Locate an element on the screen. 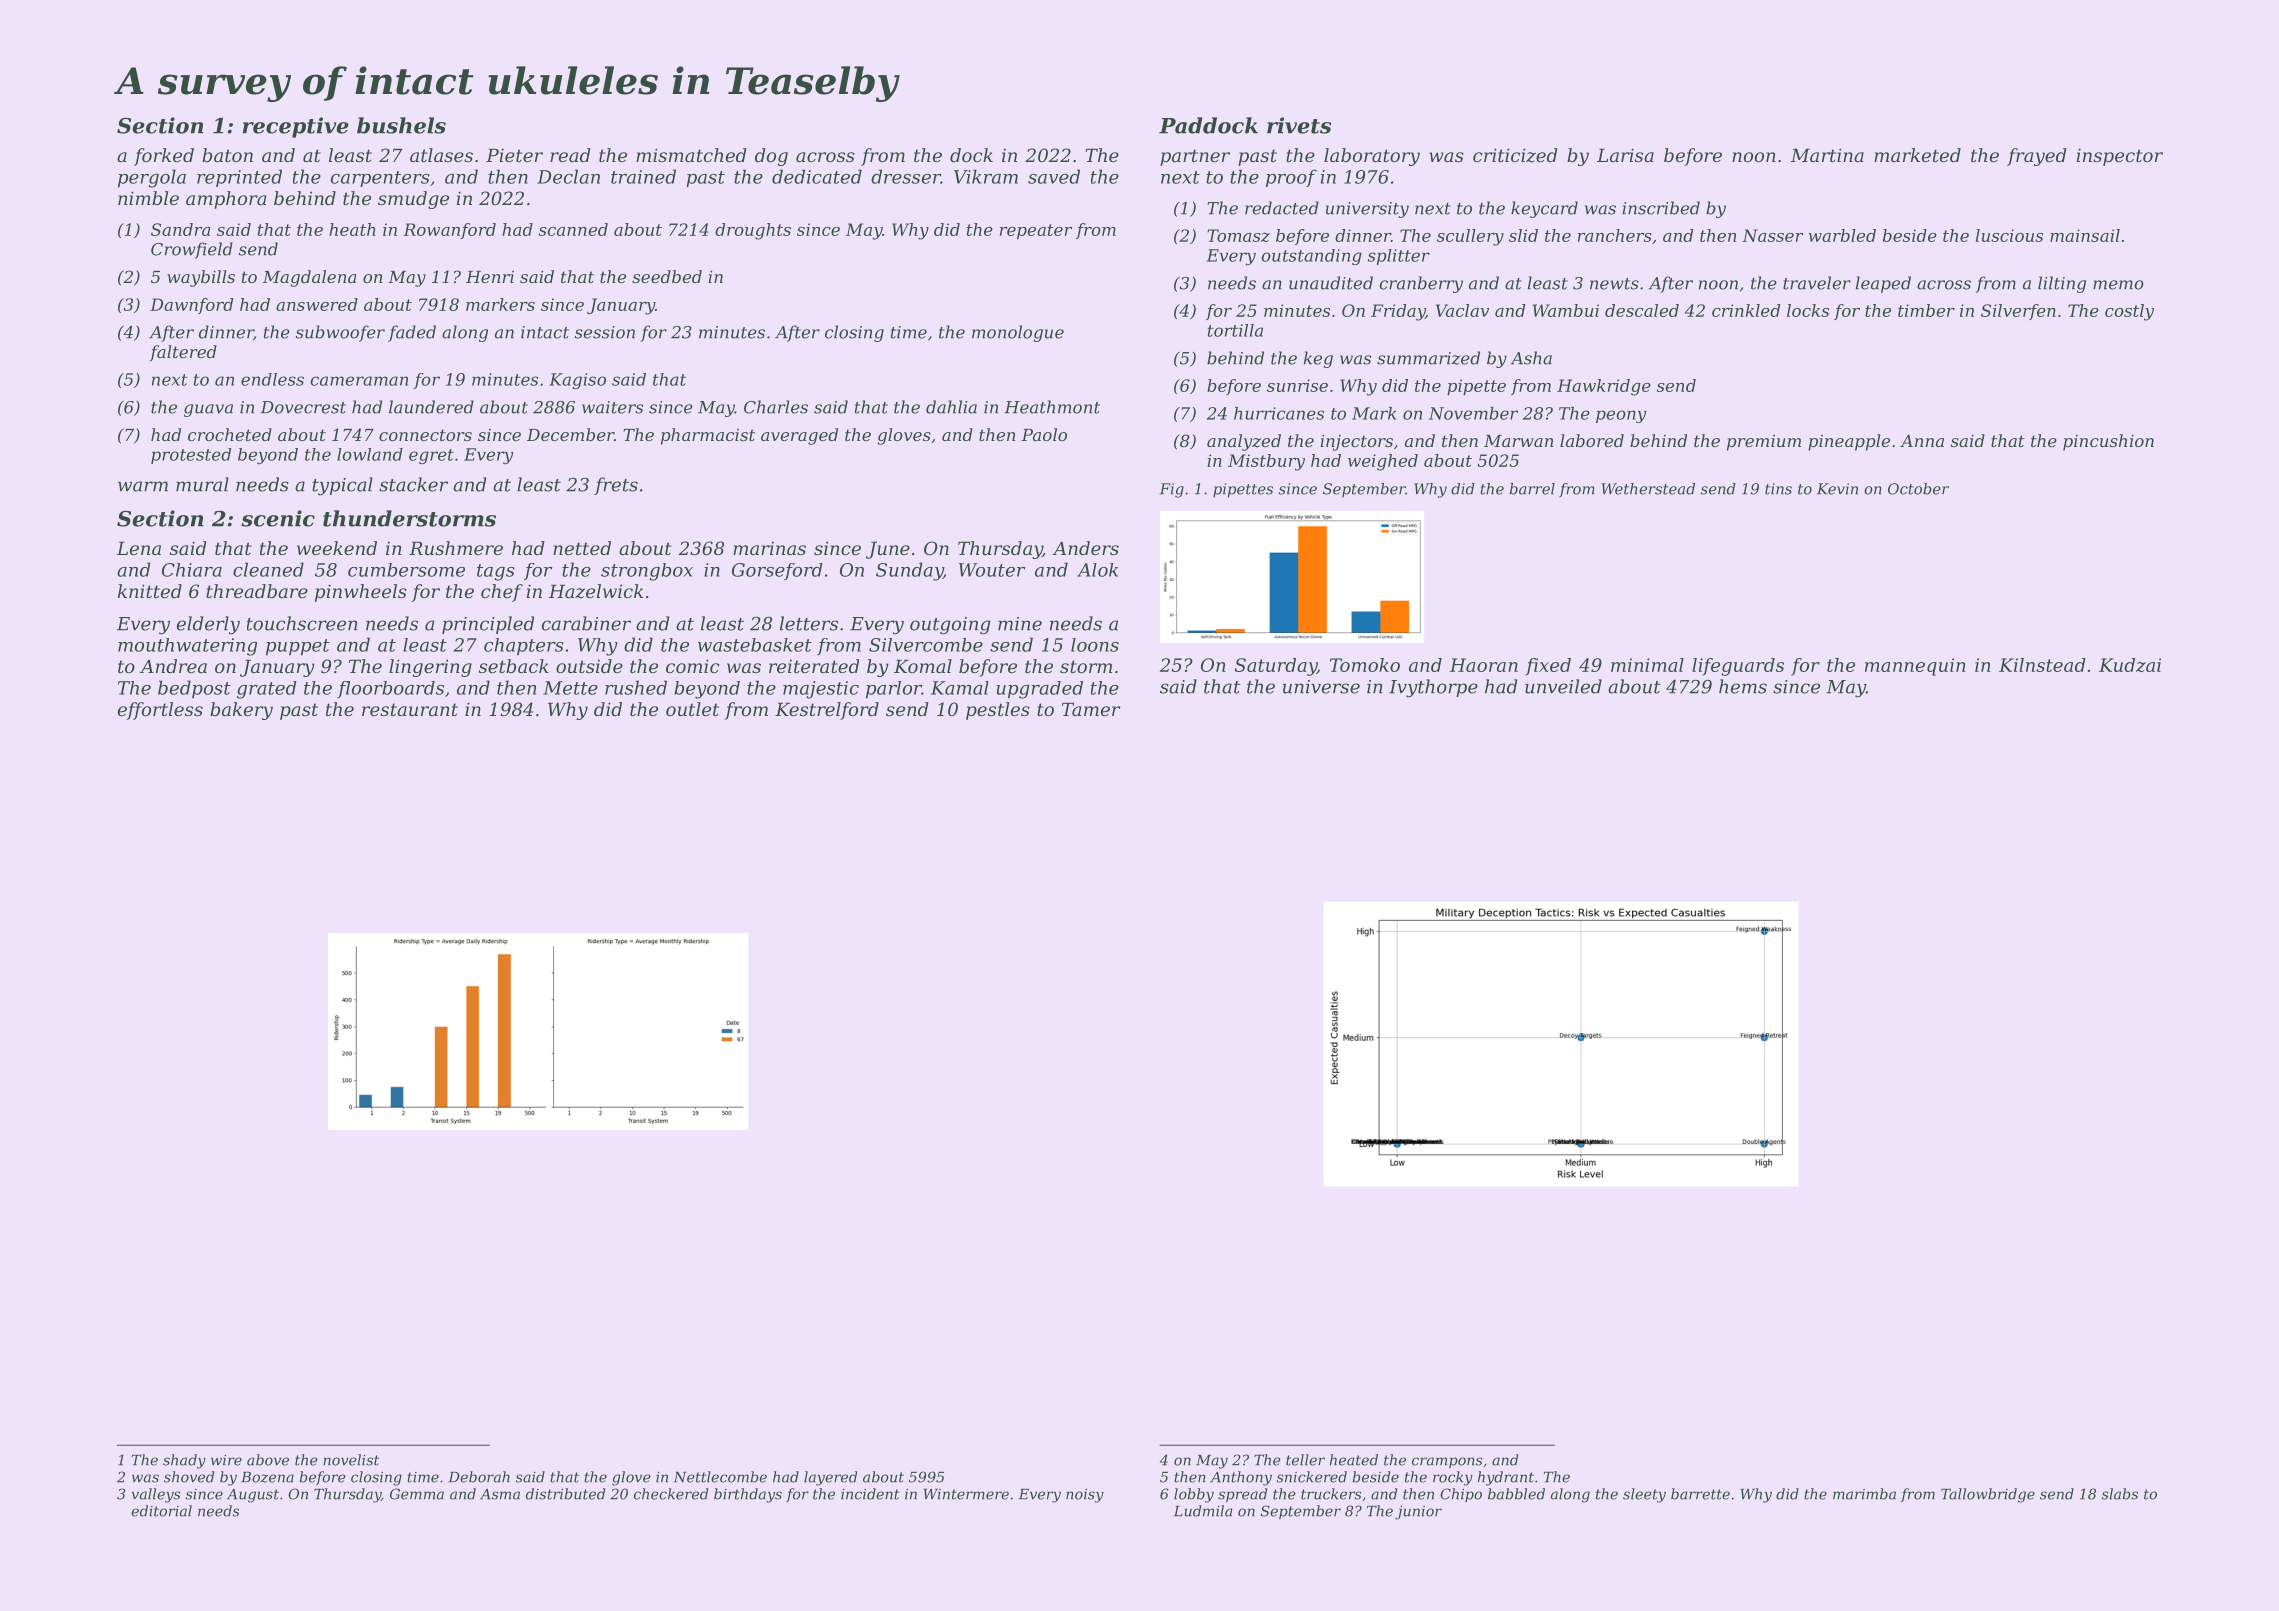  restaurant is located at coordinates (410, 709).
